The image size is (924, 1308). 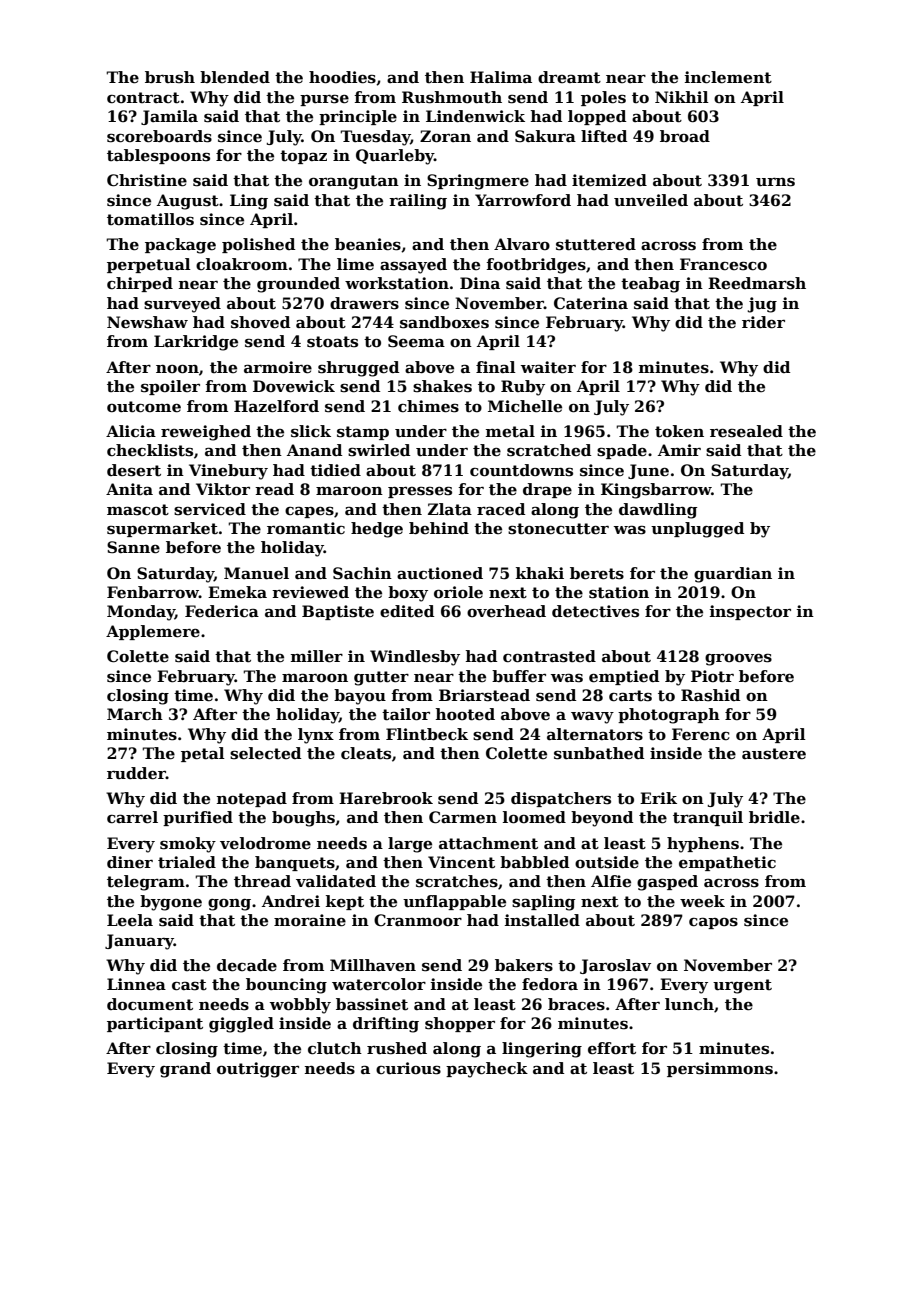 What do you see at coordinates (679, 431) in the screenshot?
I see `token` at bounding box center [679, 431].
